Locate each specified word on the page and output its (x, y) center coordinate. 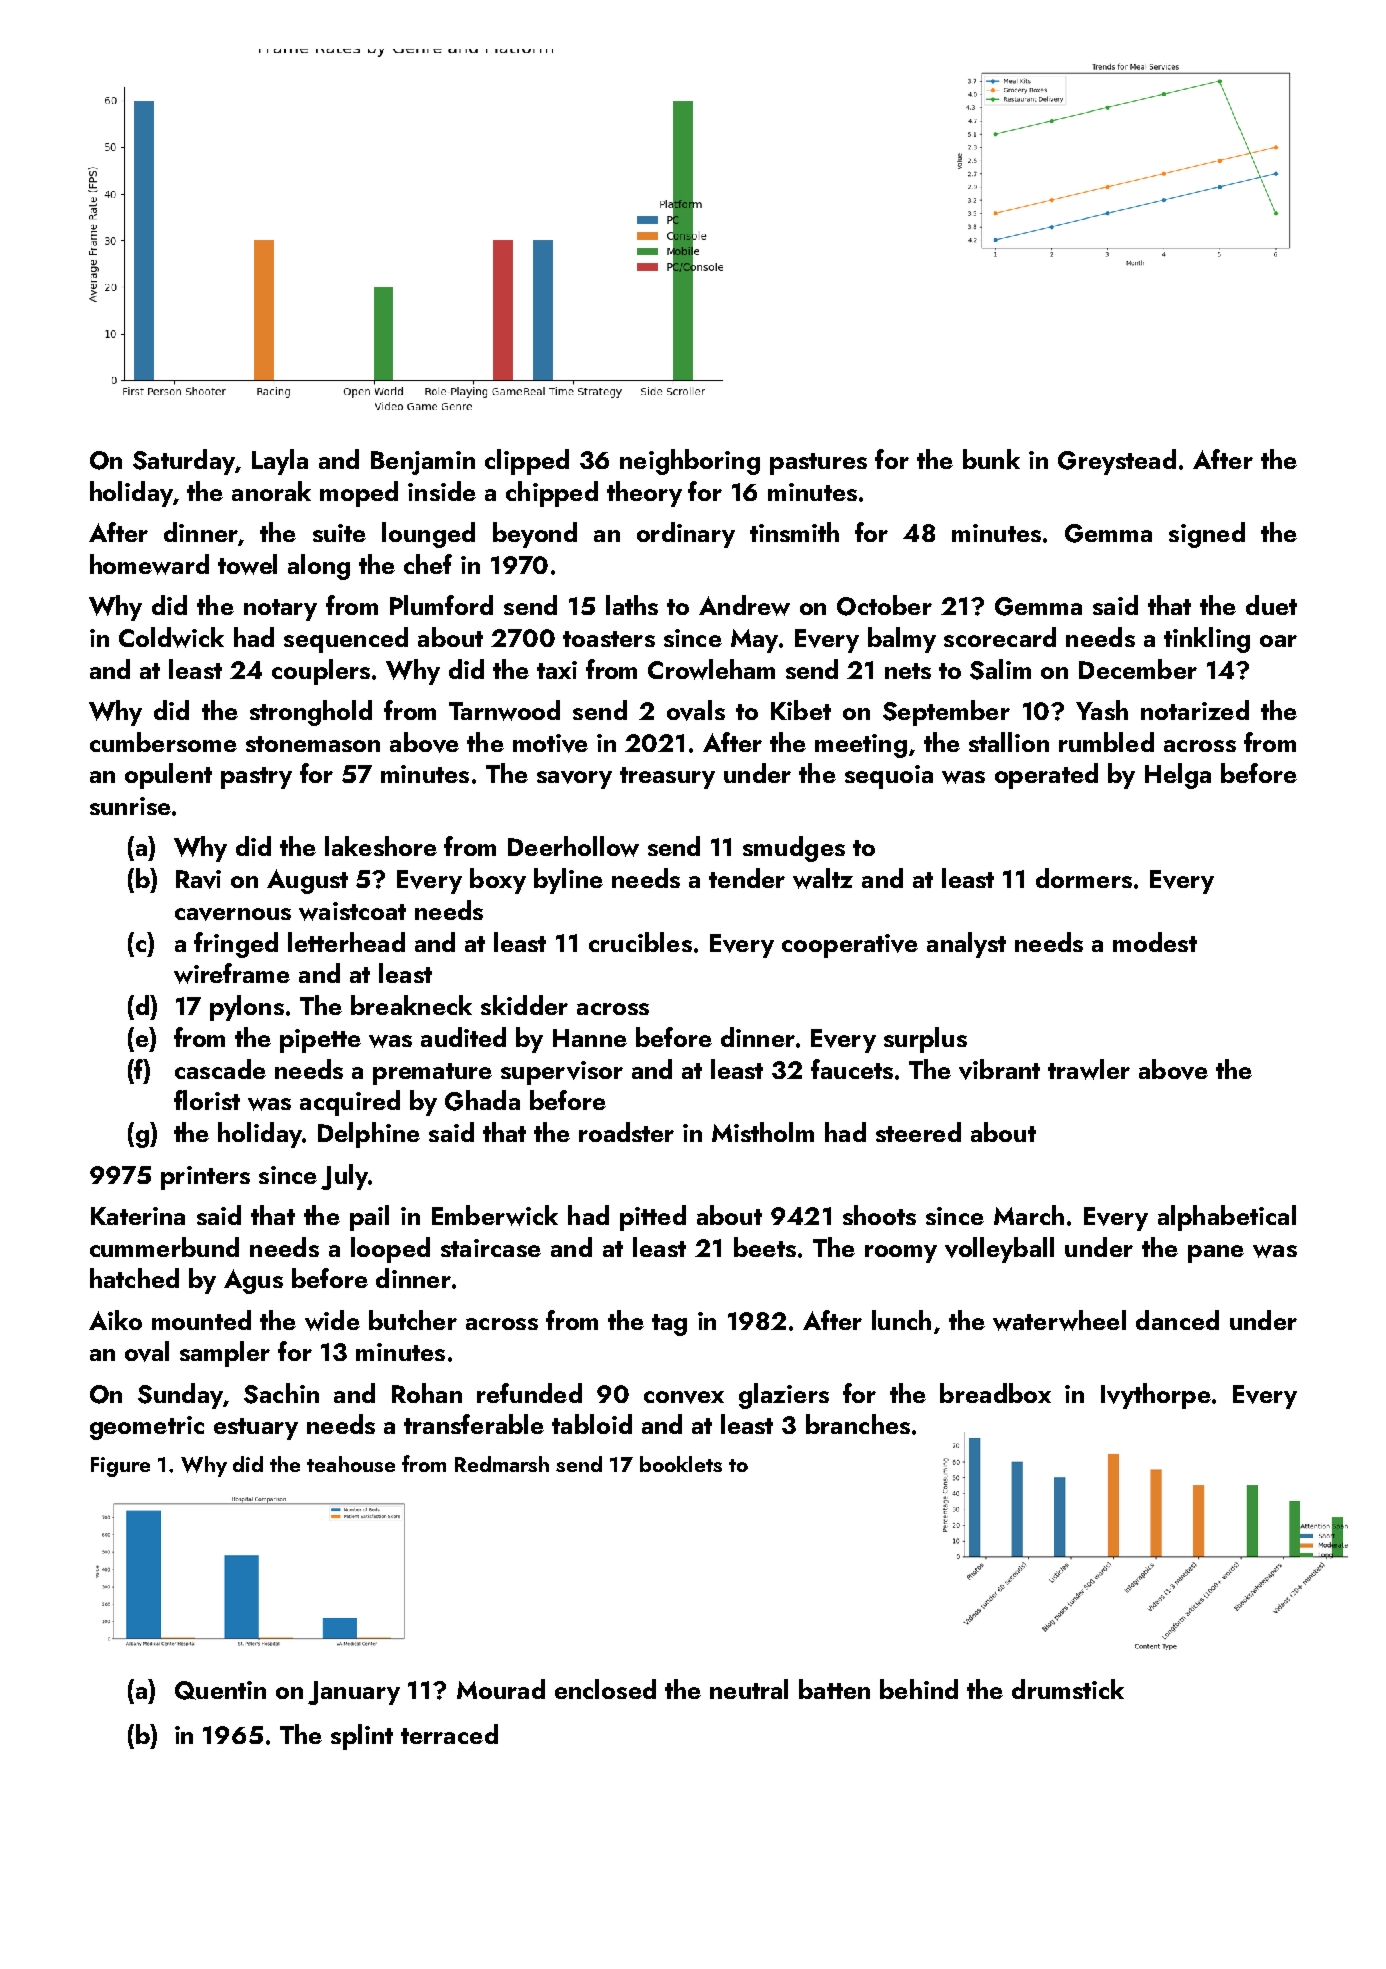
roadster (626, 1132)
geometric (147, 1428)
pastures (818, 464)
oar (1278, 641)
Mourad (501, 1689)
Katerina (138, 1216)
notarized (1195, 710)
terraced (449, 1734)
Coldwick (171, 637)
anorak (271, 491)
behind (919, 1689)
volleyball (999, 1250)
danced (1177, 1320)
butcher (413, 1320)
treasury (667, 778)
